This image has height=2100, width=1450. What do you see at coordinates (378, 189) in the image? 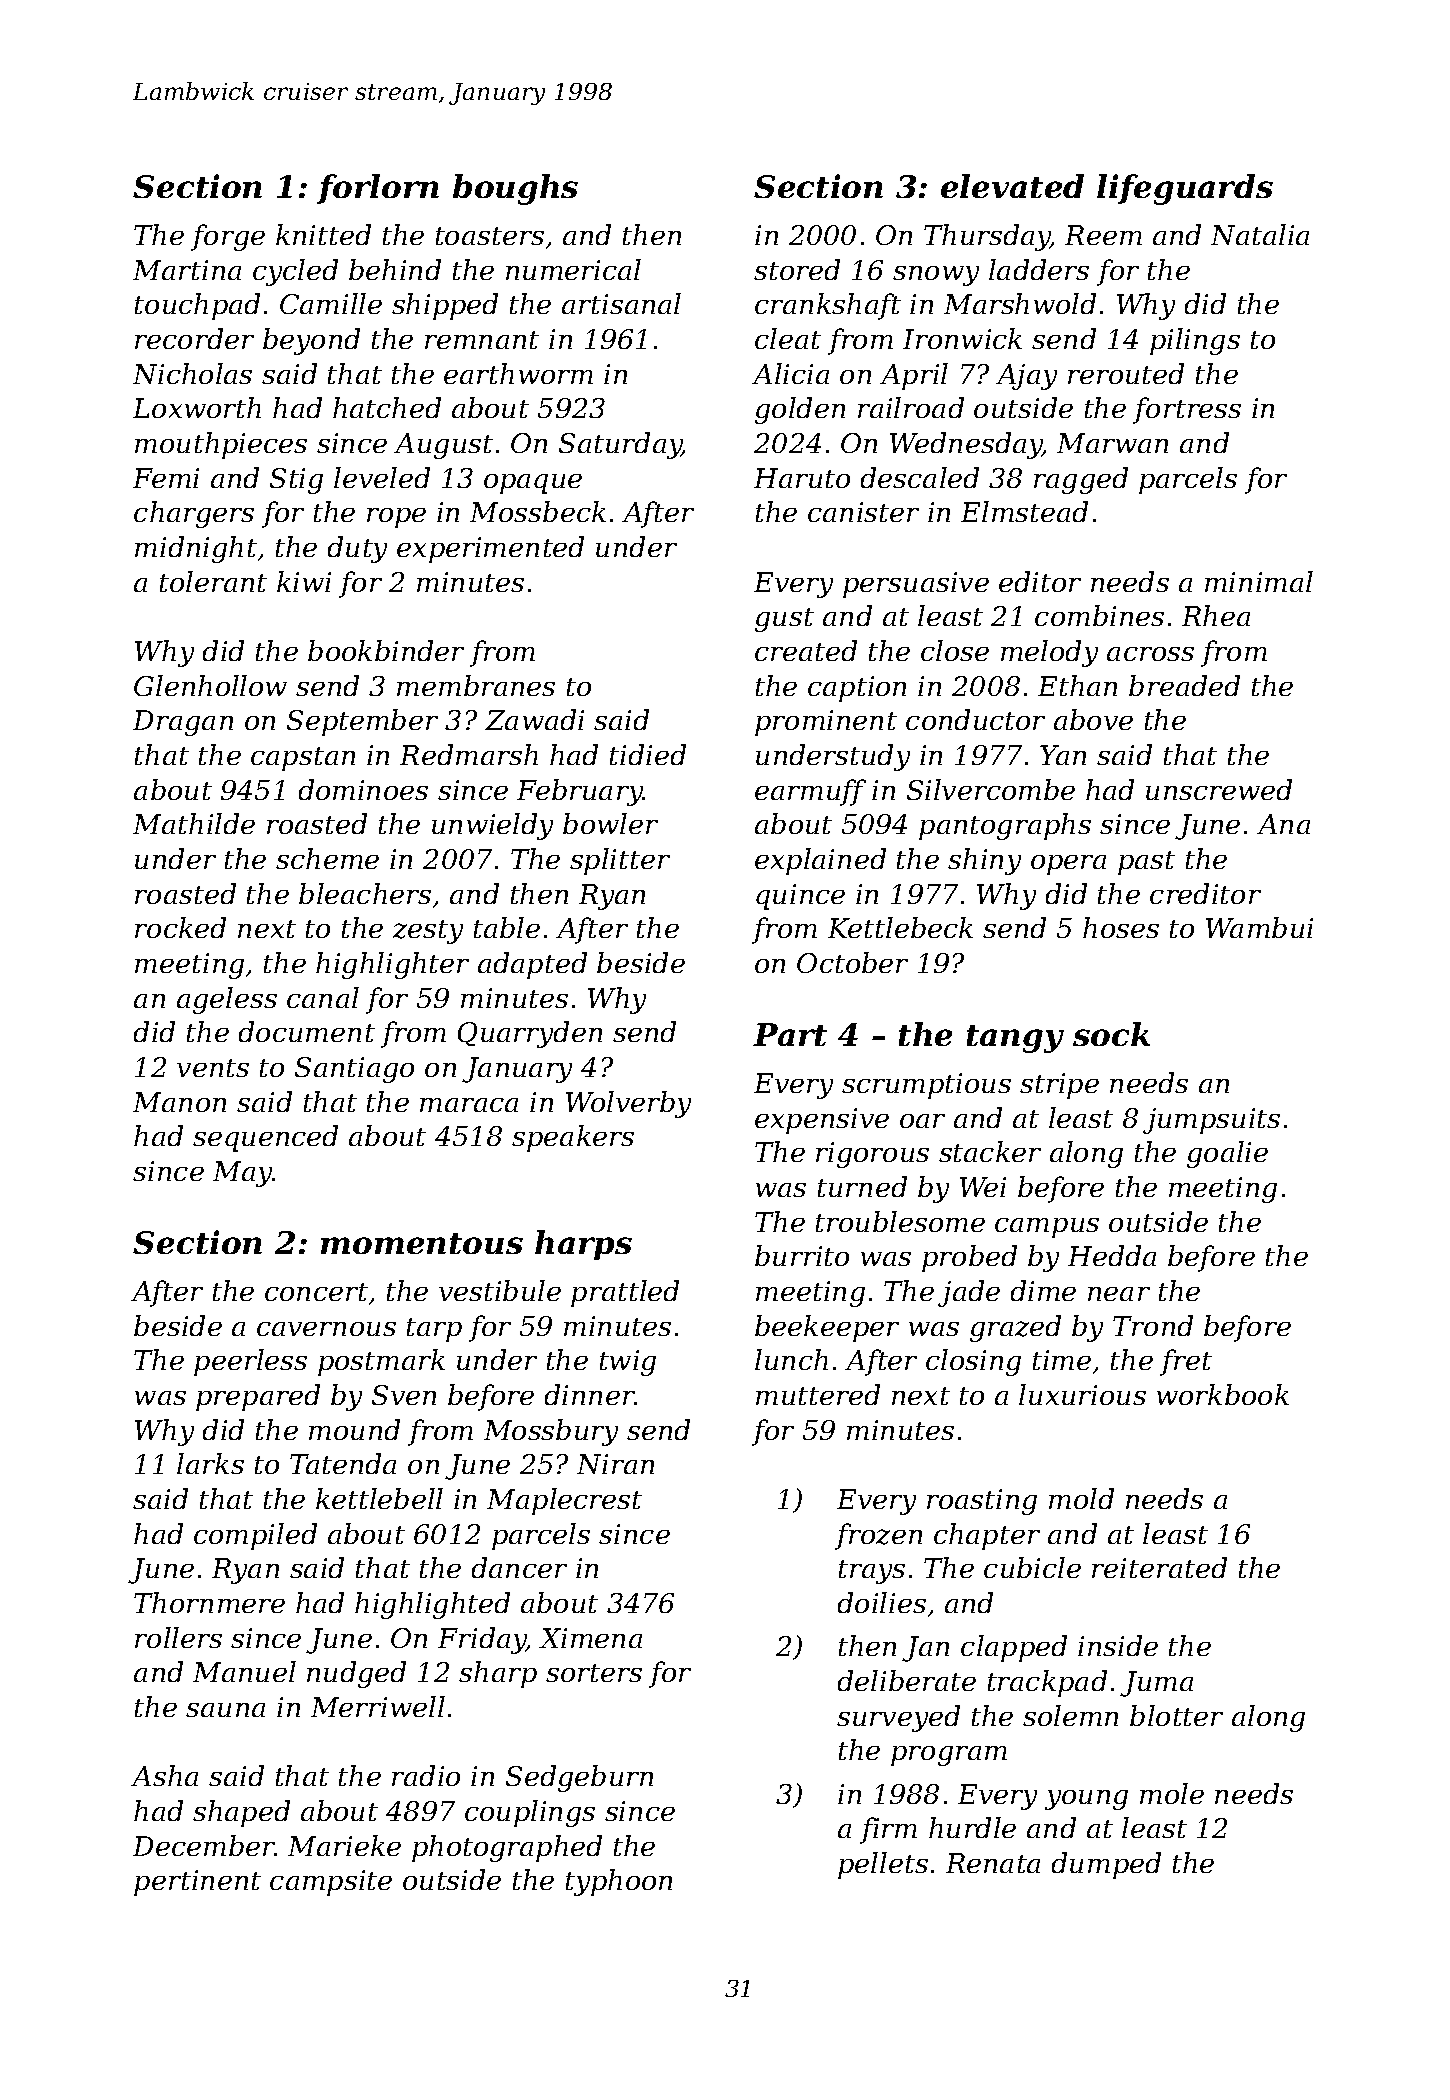
I see `forlorn` at bounding box center [378, 189].
